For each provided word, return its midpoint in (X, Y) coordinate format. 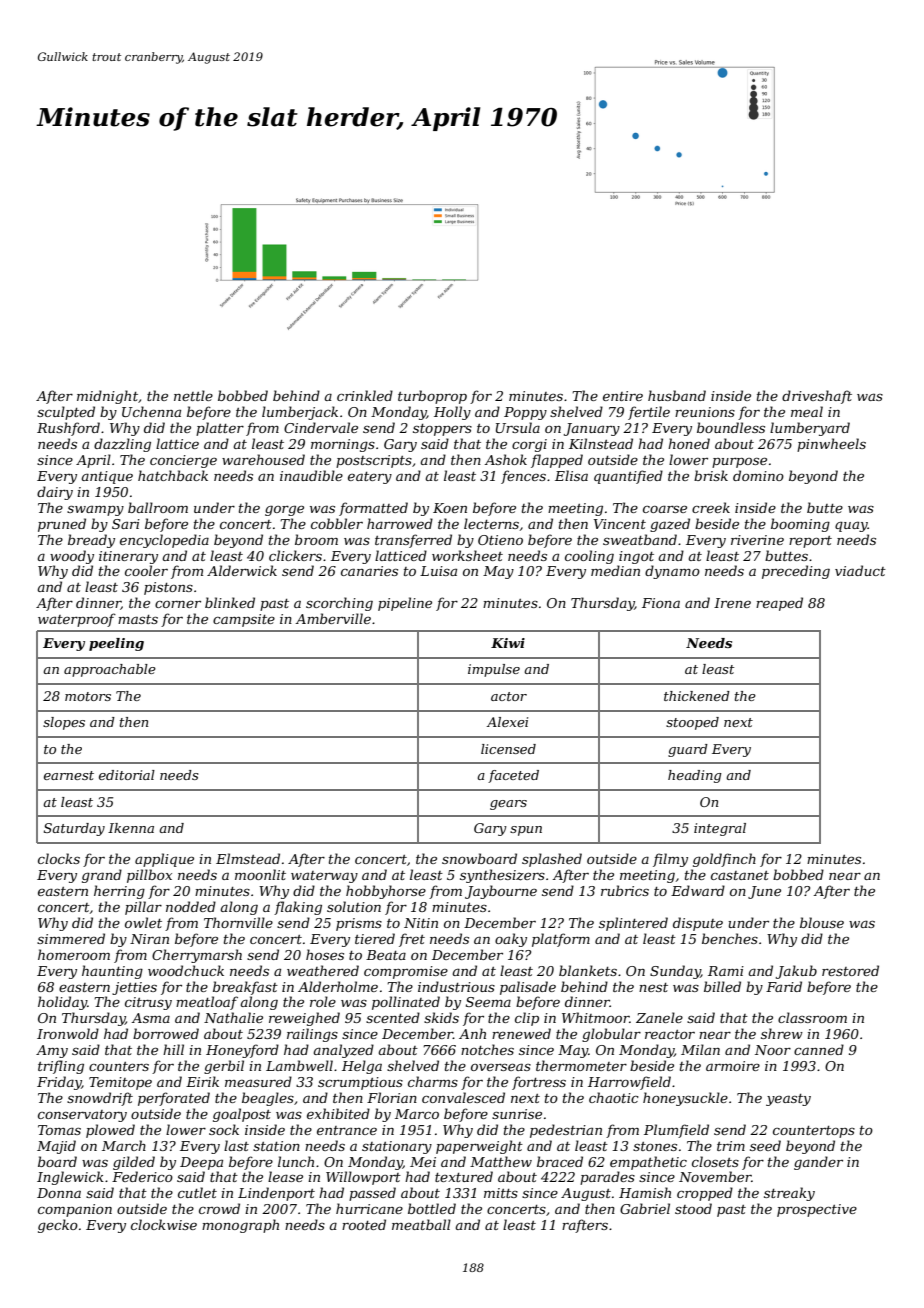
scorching (339, 604)
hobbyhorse (386, 892)
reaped (779, 604)
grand (102, 876)
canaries (369, 571)
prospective (817, 1210)
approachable (110, 670)
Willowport (363, 1178)
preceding (796, 572)
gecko (58, 1226)
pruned (62, 525)
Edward (698, 890)
